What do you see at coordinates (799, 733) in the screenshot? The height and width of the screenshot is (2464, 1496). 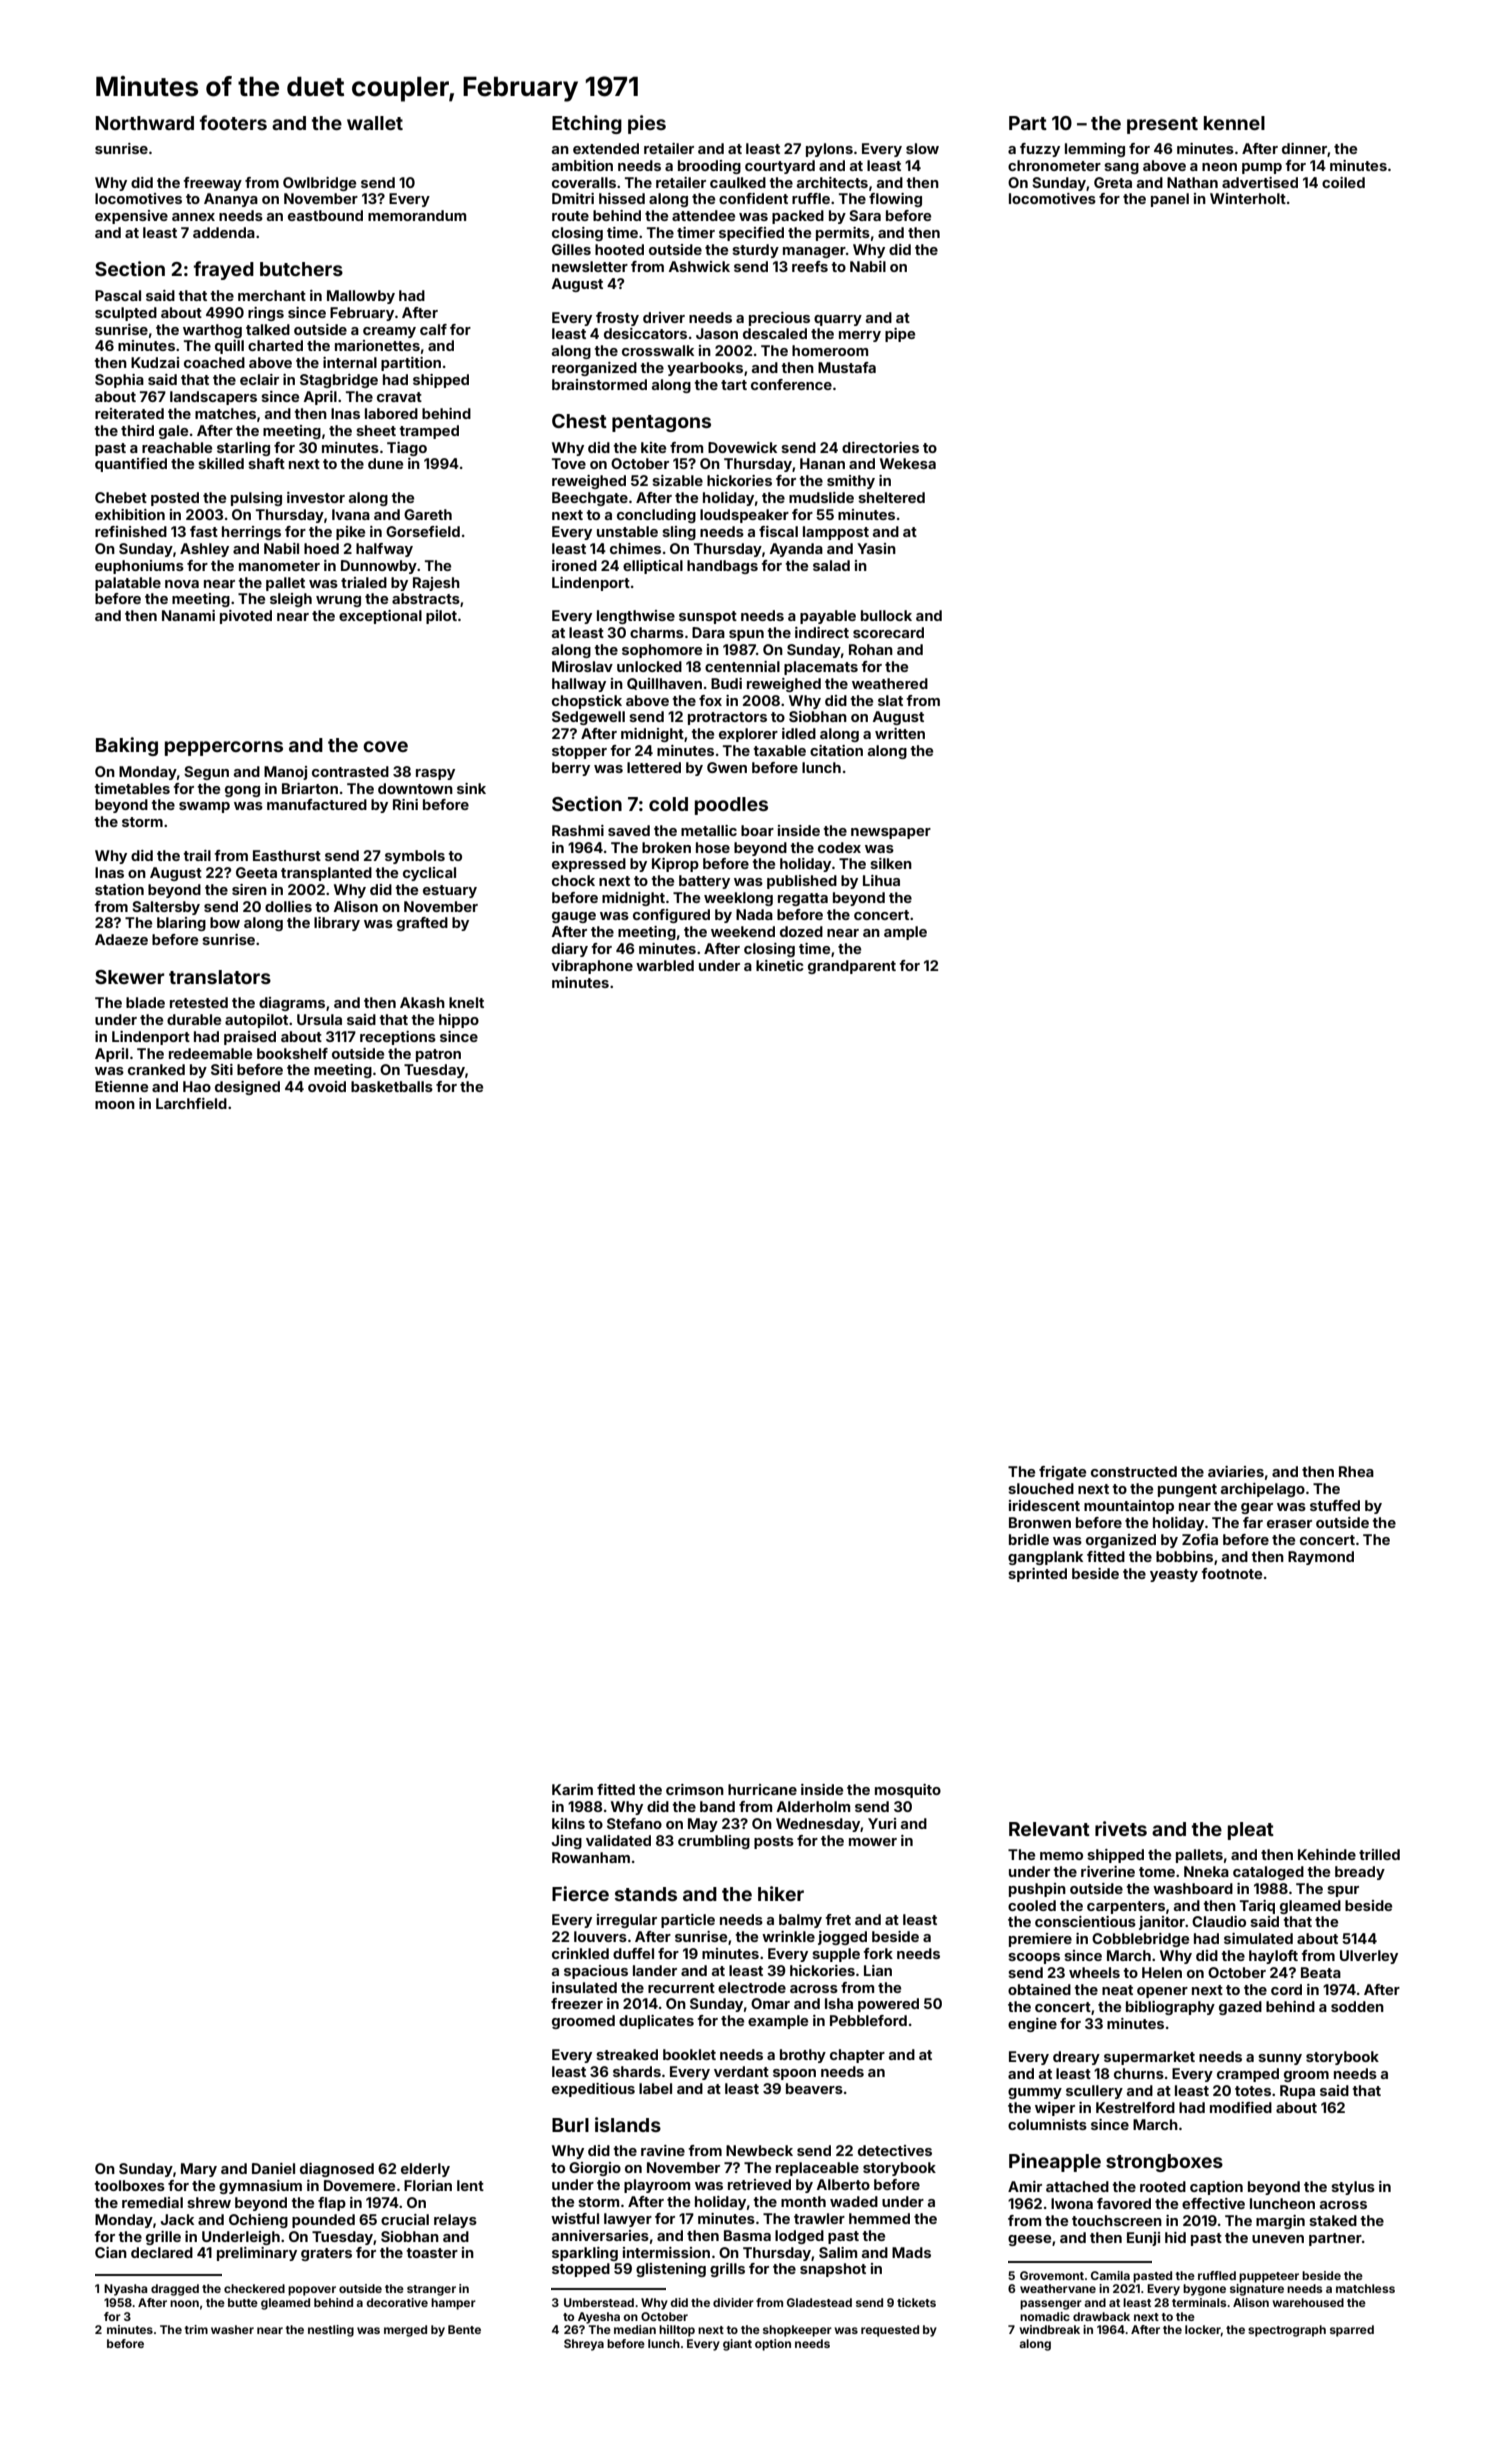 I see `idled` at bounding box center [799, 733].
